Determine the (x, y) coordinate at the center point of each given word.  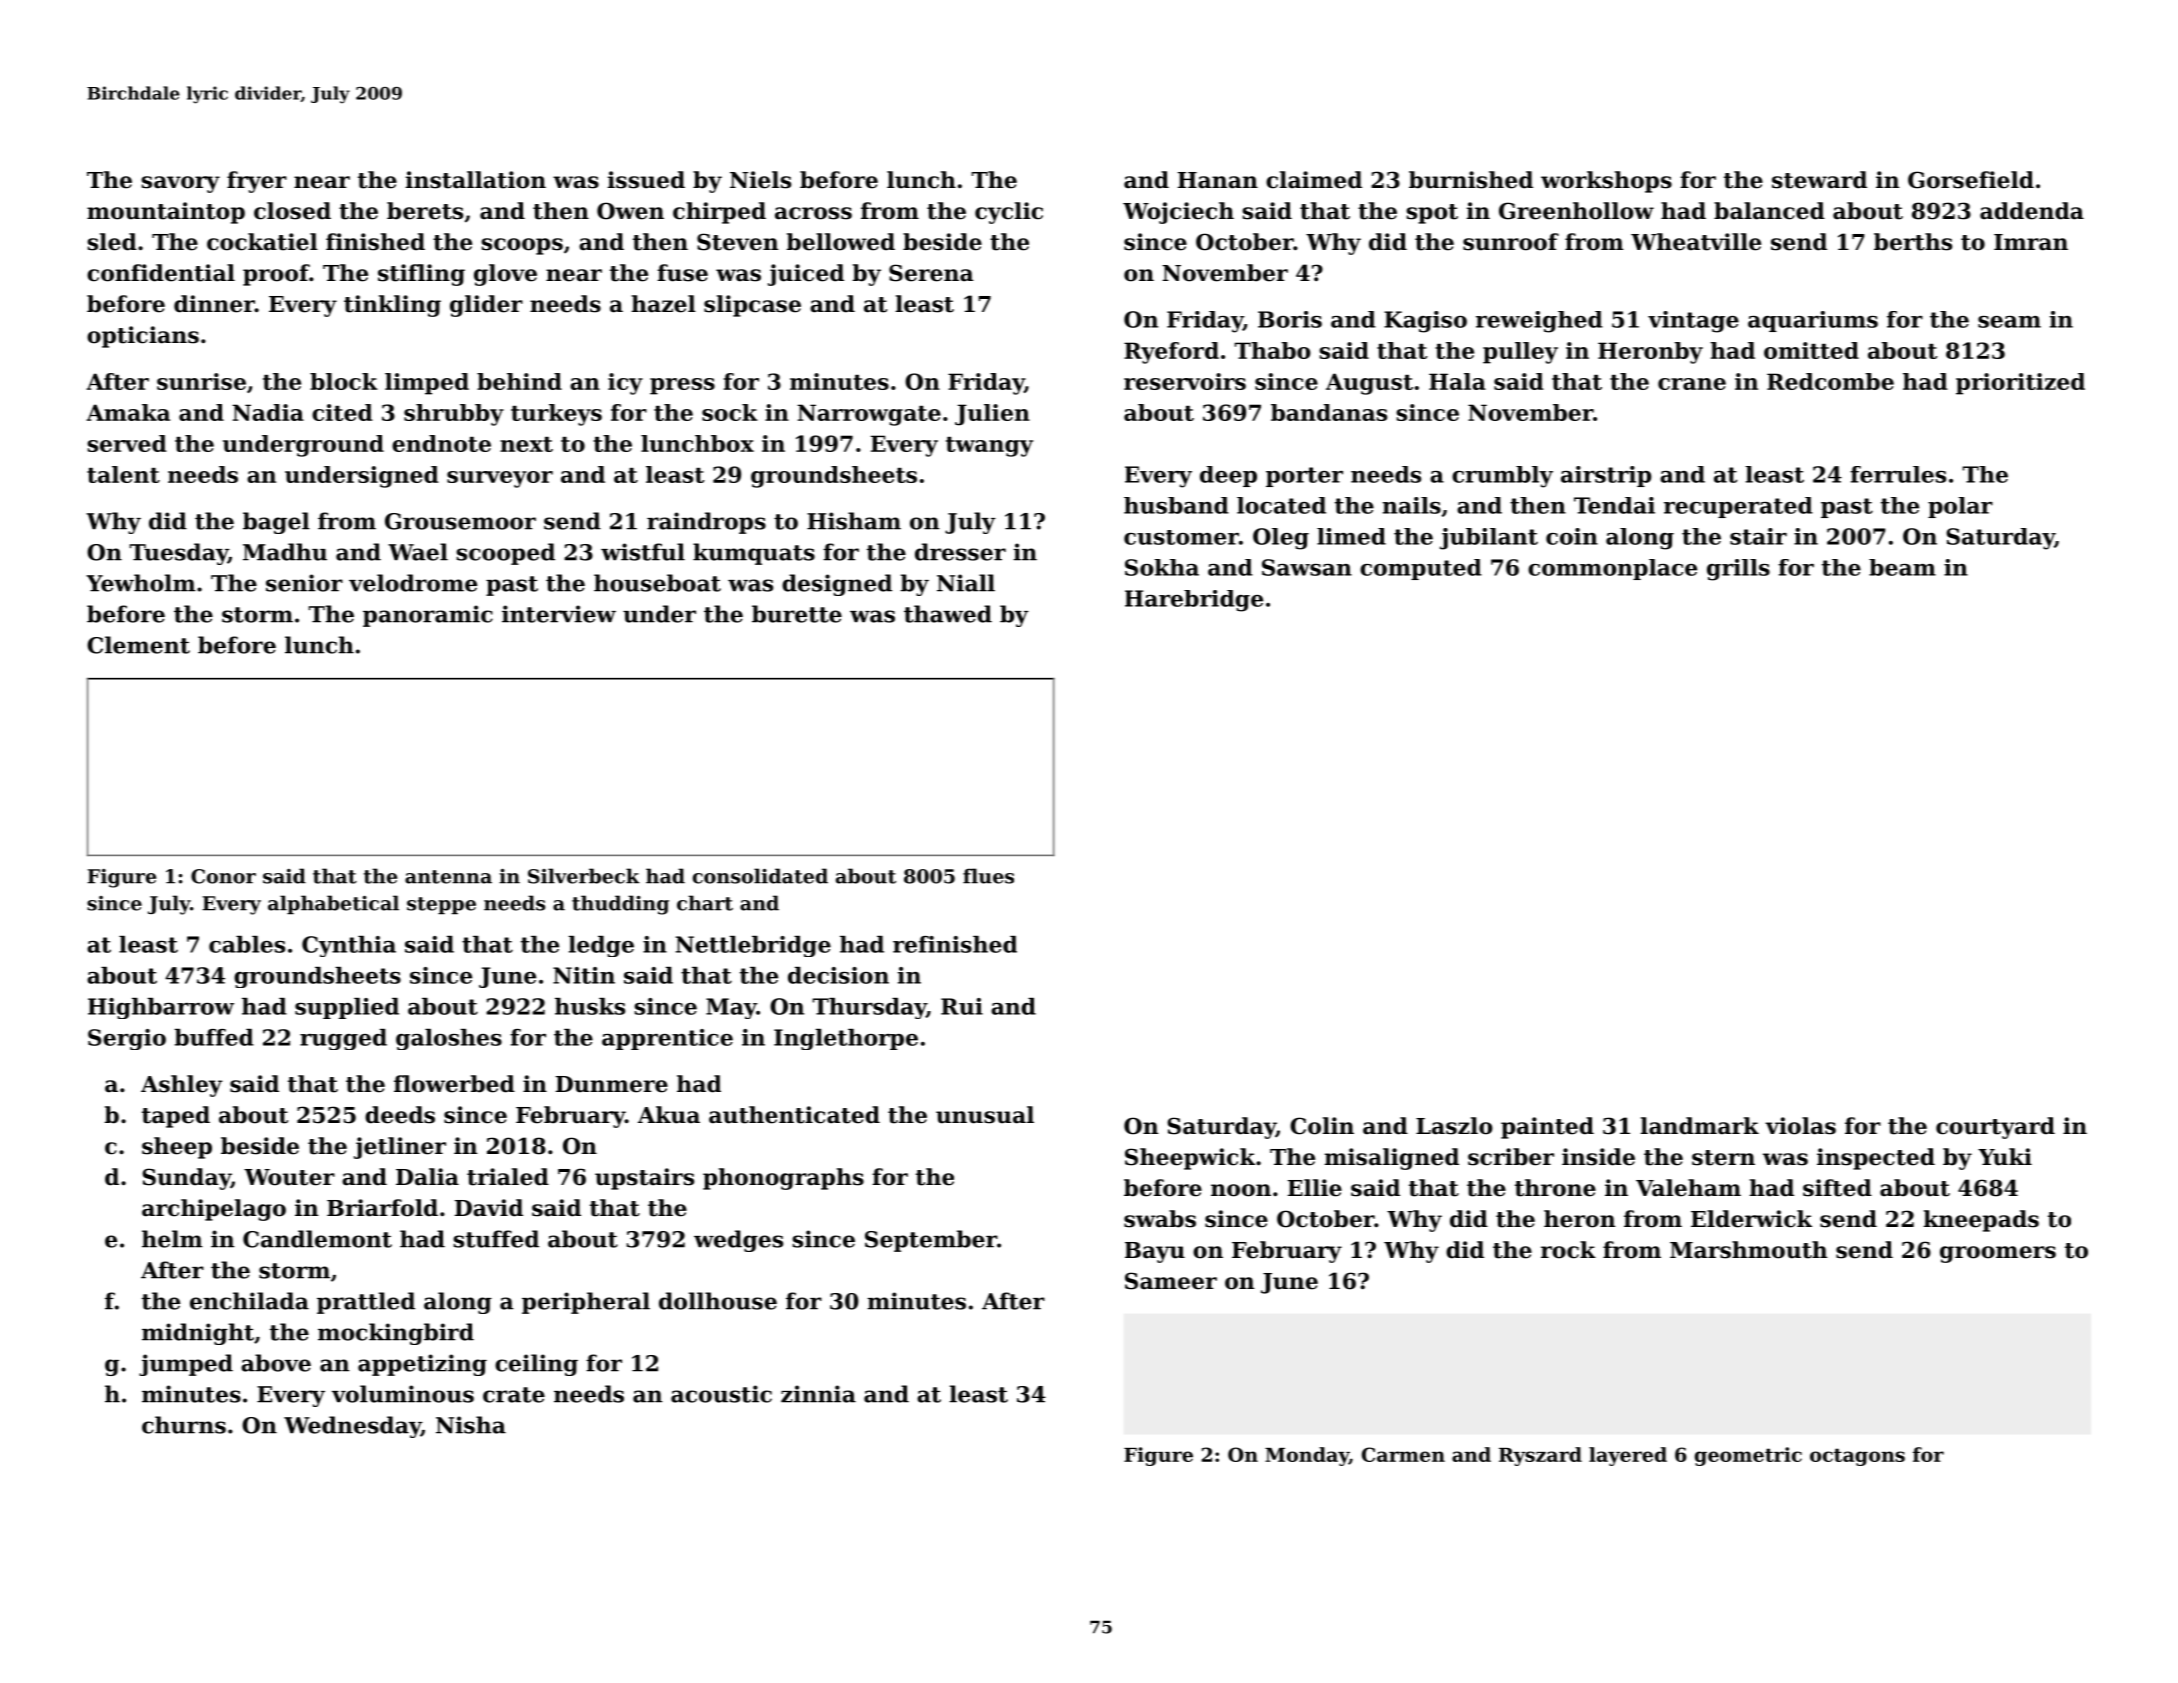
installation (475, 180)
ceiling (536, 1365)
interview (559, 614)
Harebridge (1194, 601)
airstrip (1606, 476)
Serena (931, 273)
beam (1902, 567)
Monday (1307, 1456)
